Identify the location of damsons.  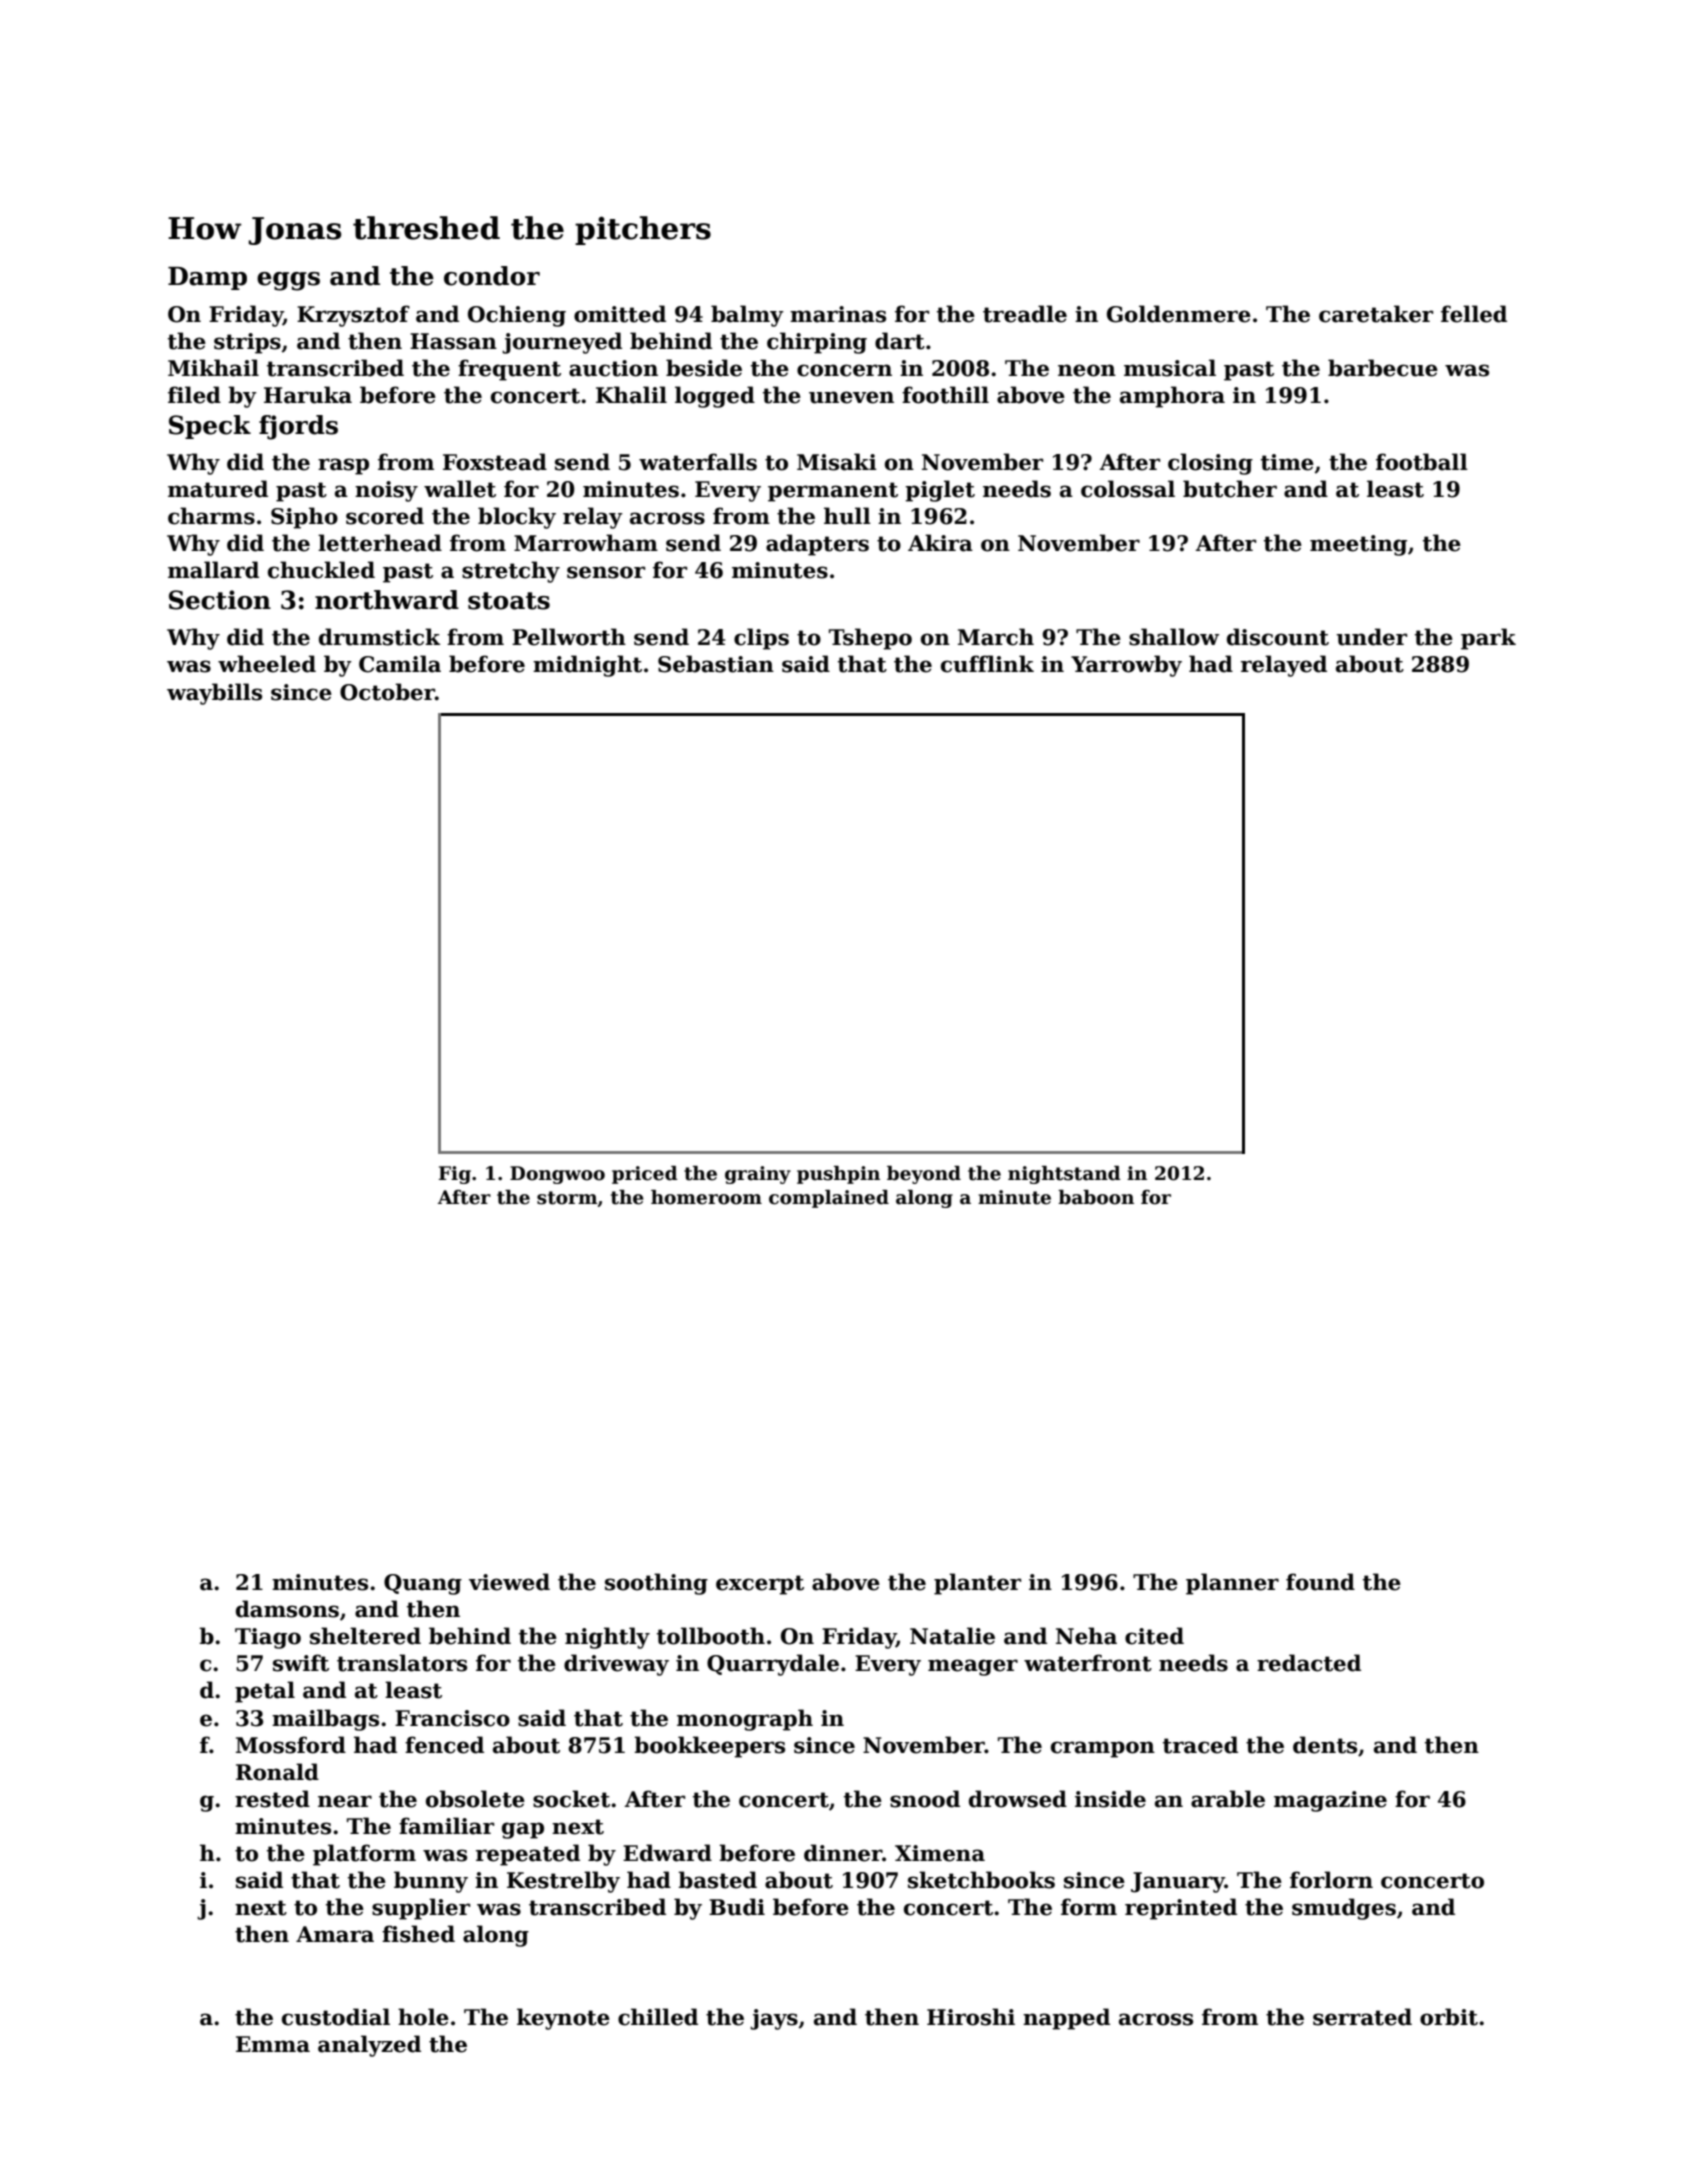
(287, 1609).
